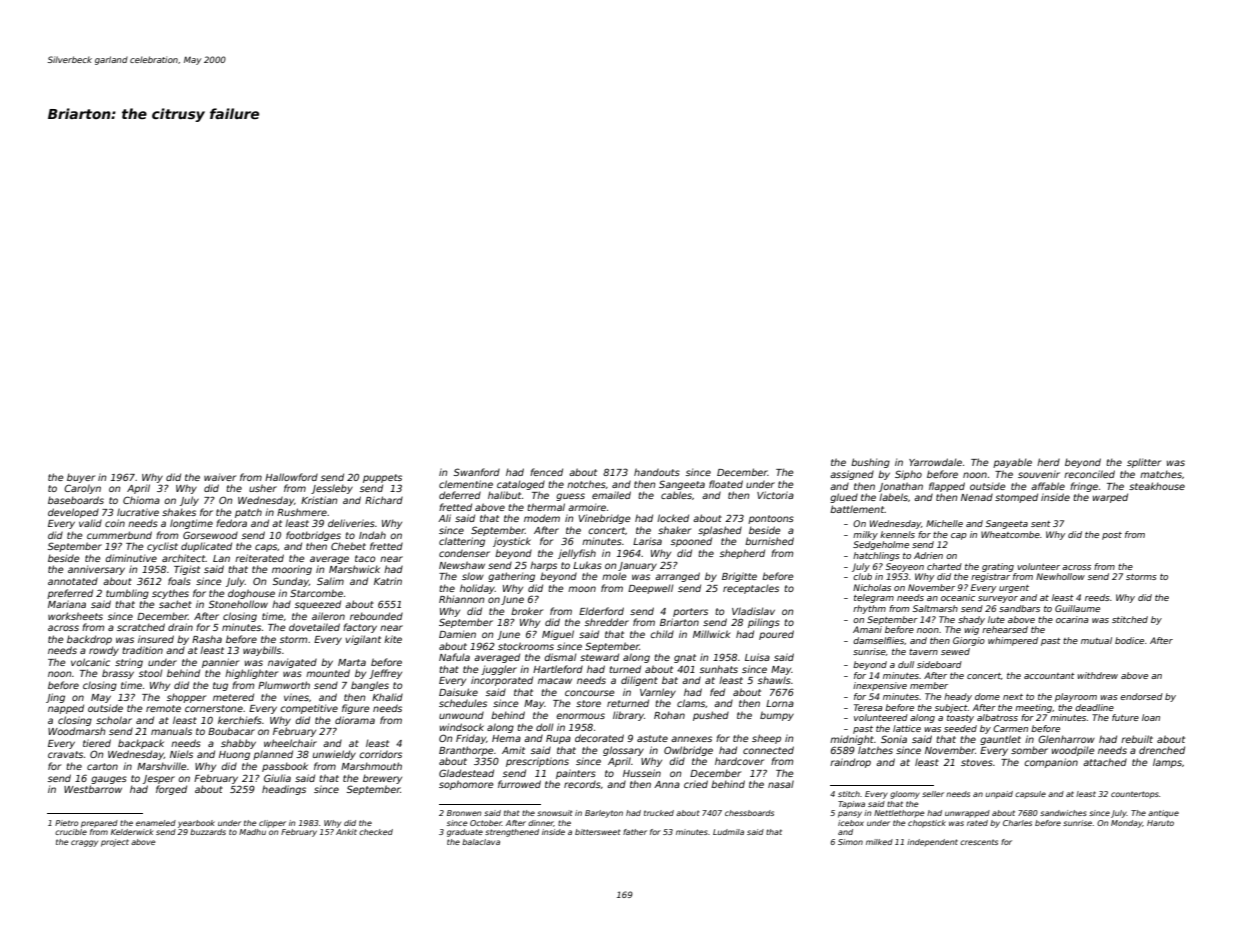 The height and width of the image is (952, 1233). Describe the element at coordinates (206, 547) in the image. I see `duplicated` at that location.
